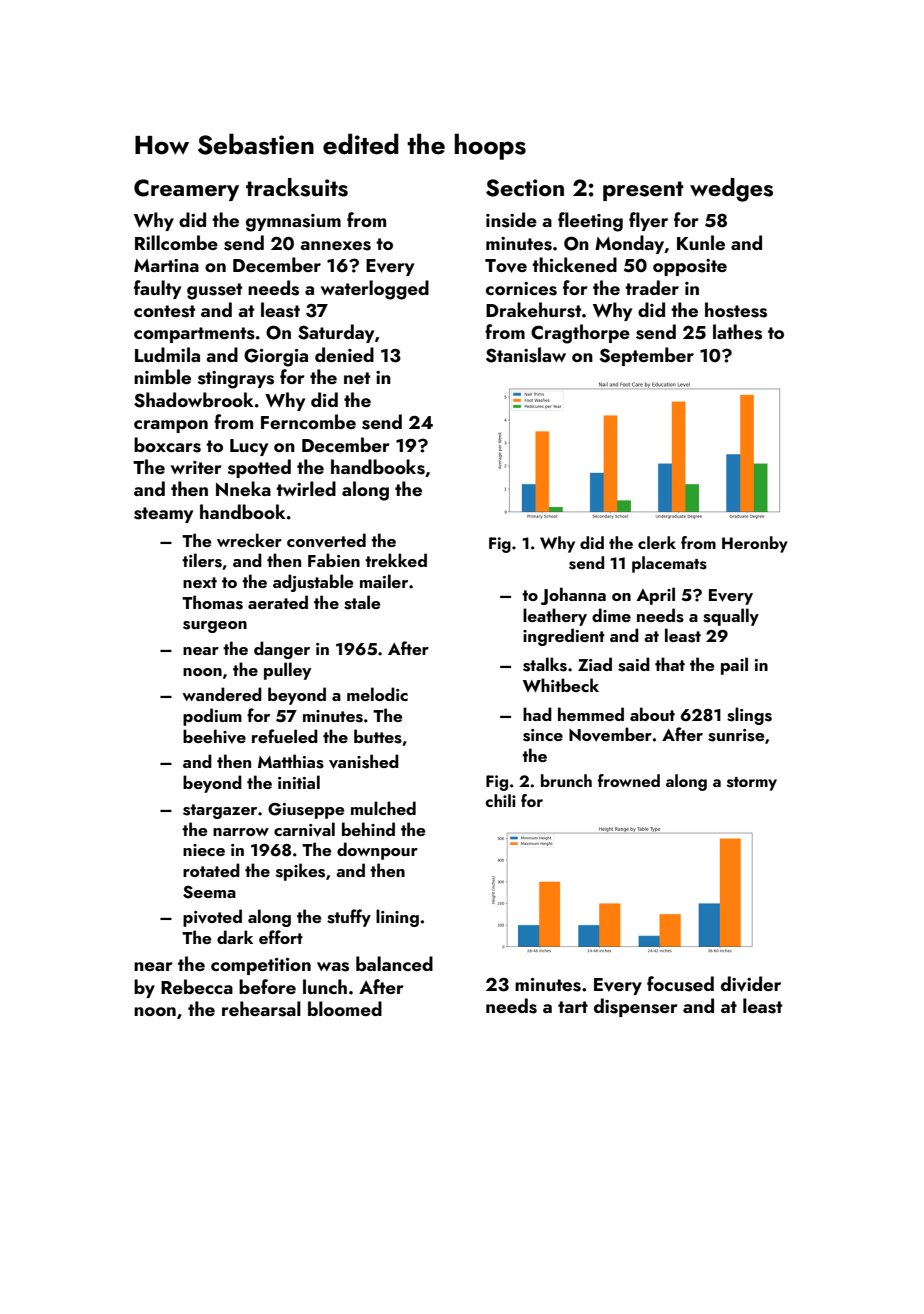 Image resolution: width=924 pixels, height=1314 pixels. Describe the element at coordinates (335, 246) in the screenshot. I see `annexes` at that location.
